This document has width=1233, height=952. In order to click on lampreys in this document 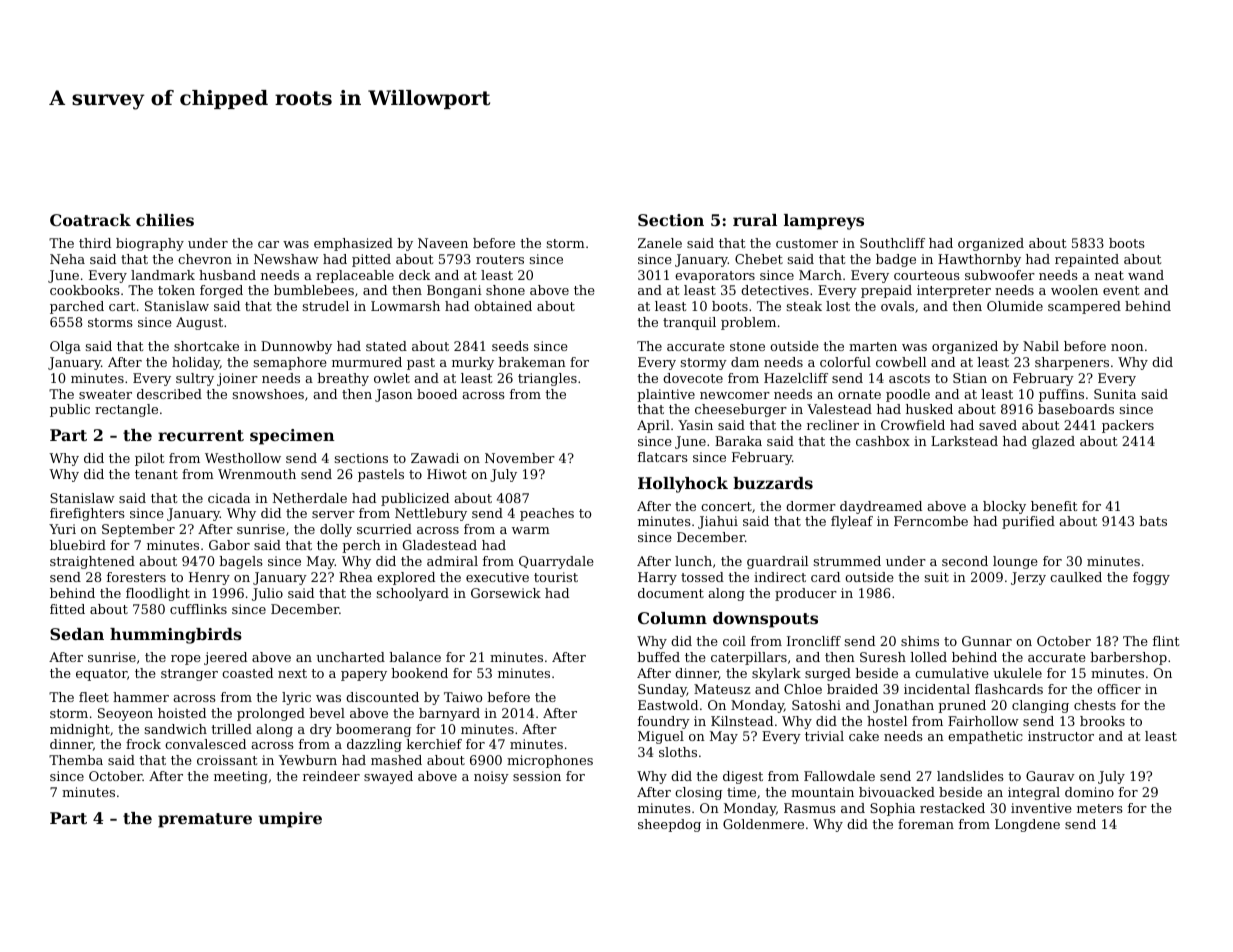, I will do `click(824, 222)`.
